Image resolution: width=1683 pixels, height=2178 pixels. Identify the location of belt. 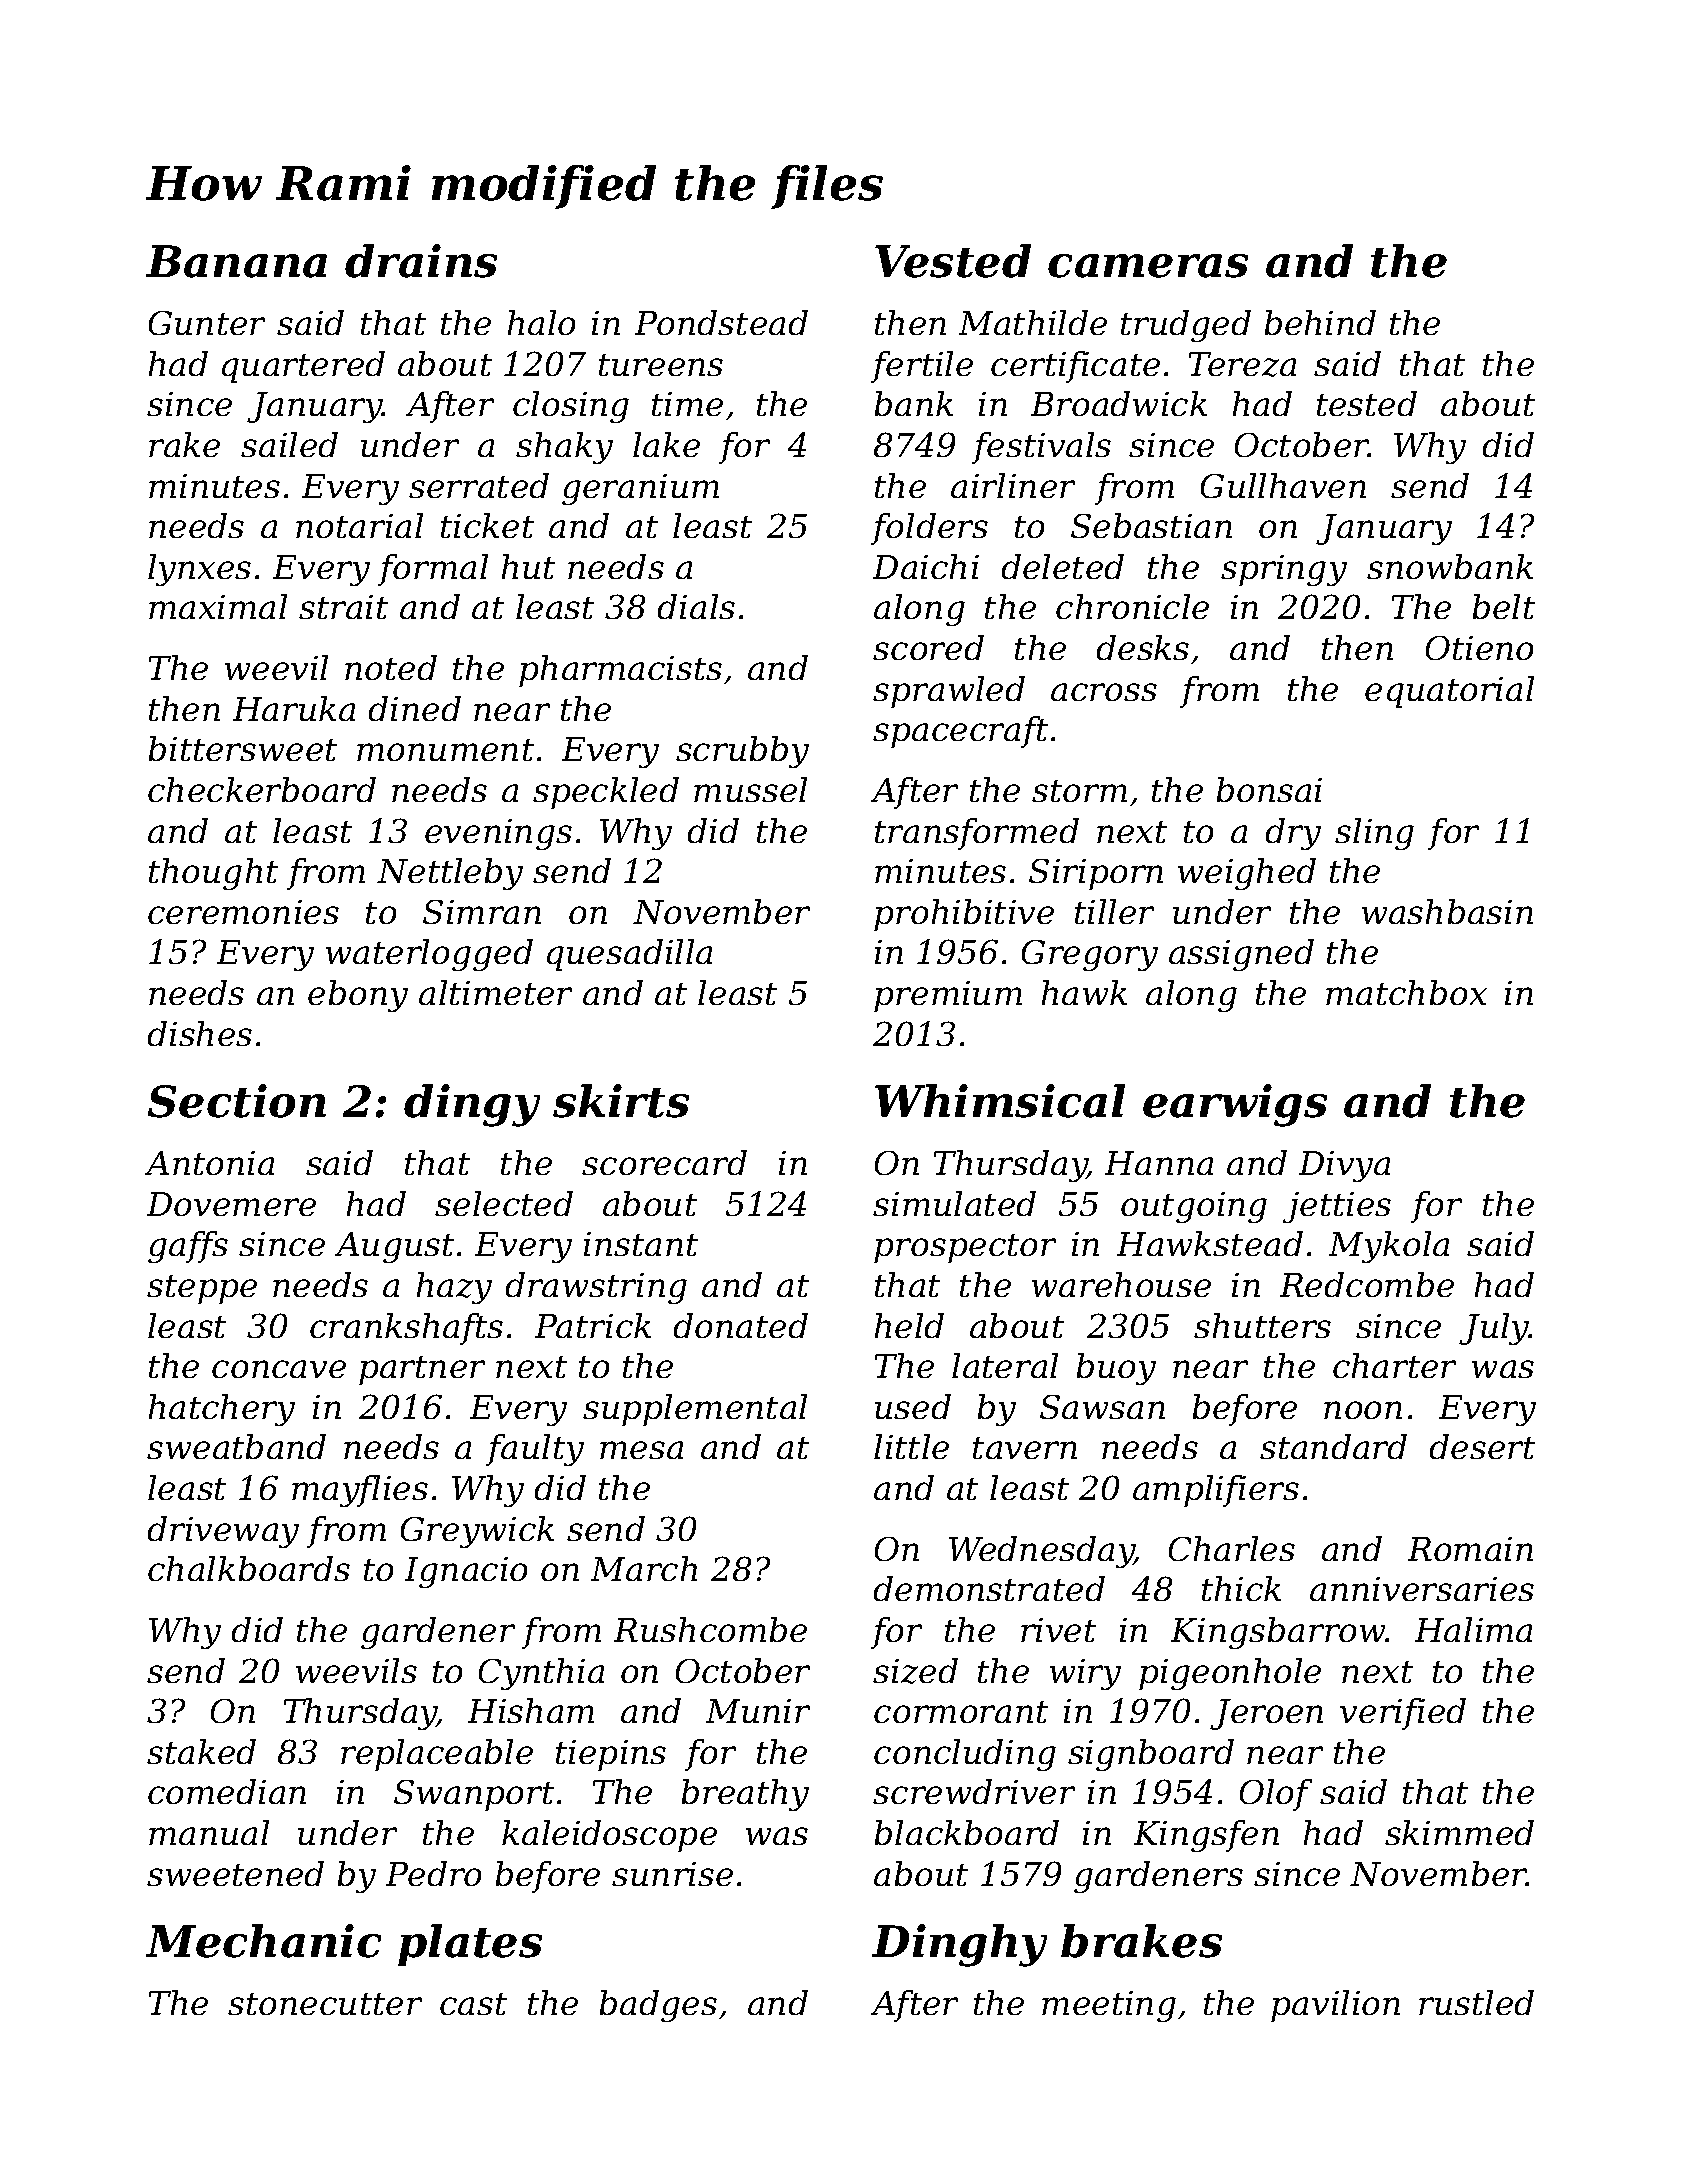
(1504, 606).
